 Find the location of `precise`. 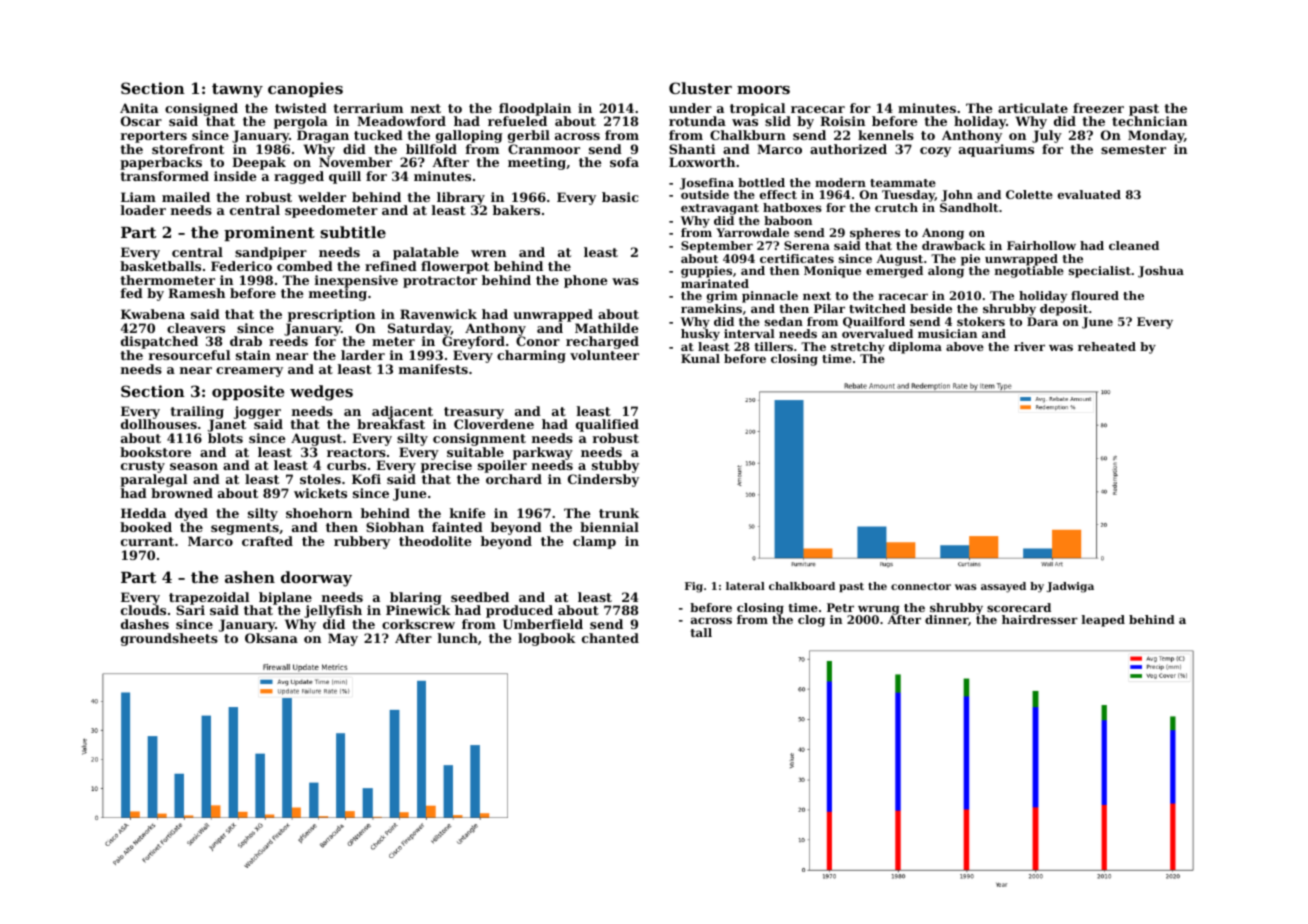

precise is located at coordinates (446, 467).
